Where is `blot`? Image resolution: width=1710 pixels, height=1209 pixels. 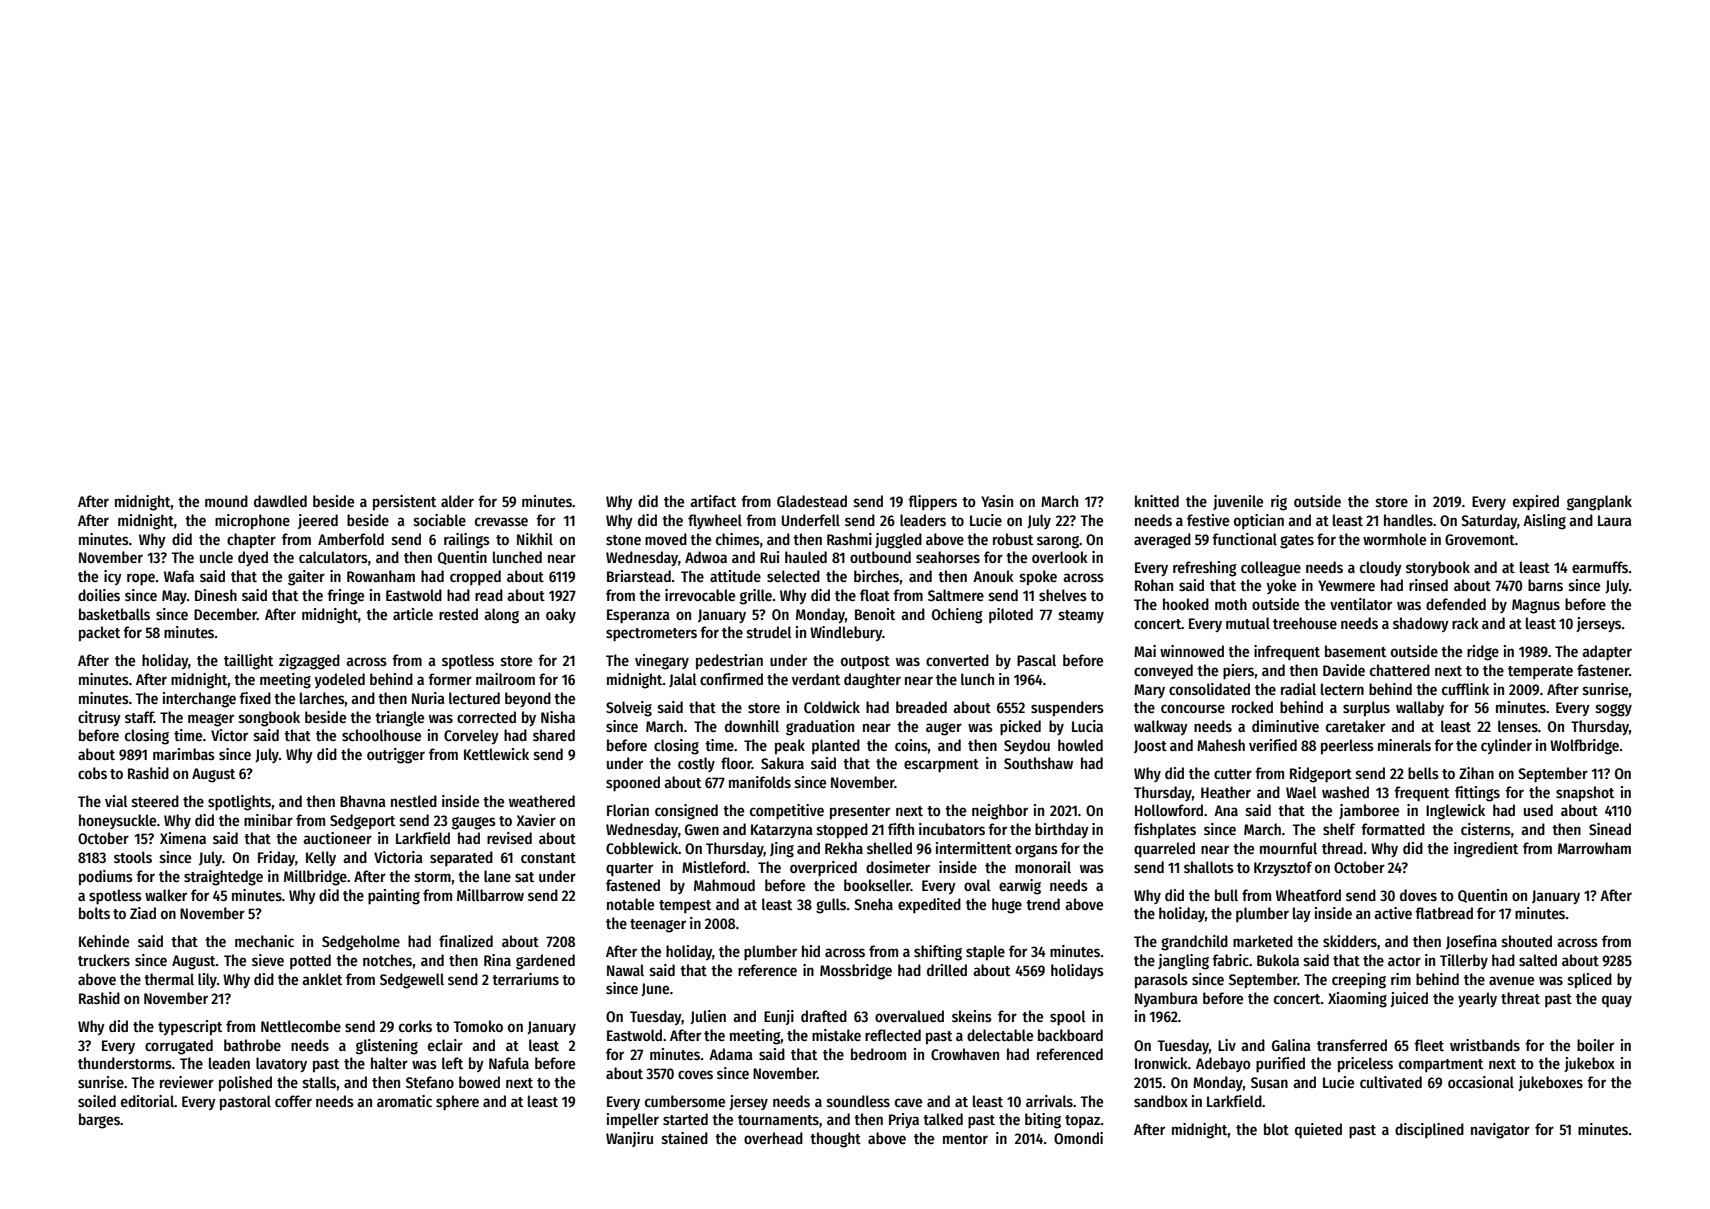
blot is located at coordinates (1276, 1129).
